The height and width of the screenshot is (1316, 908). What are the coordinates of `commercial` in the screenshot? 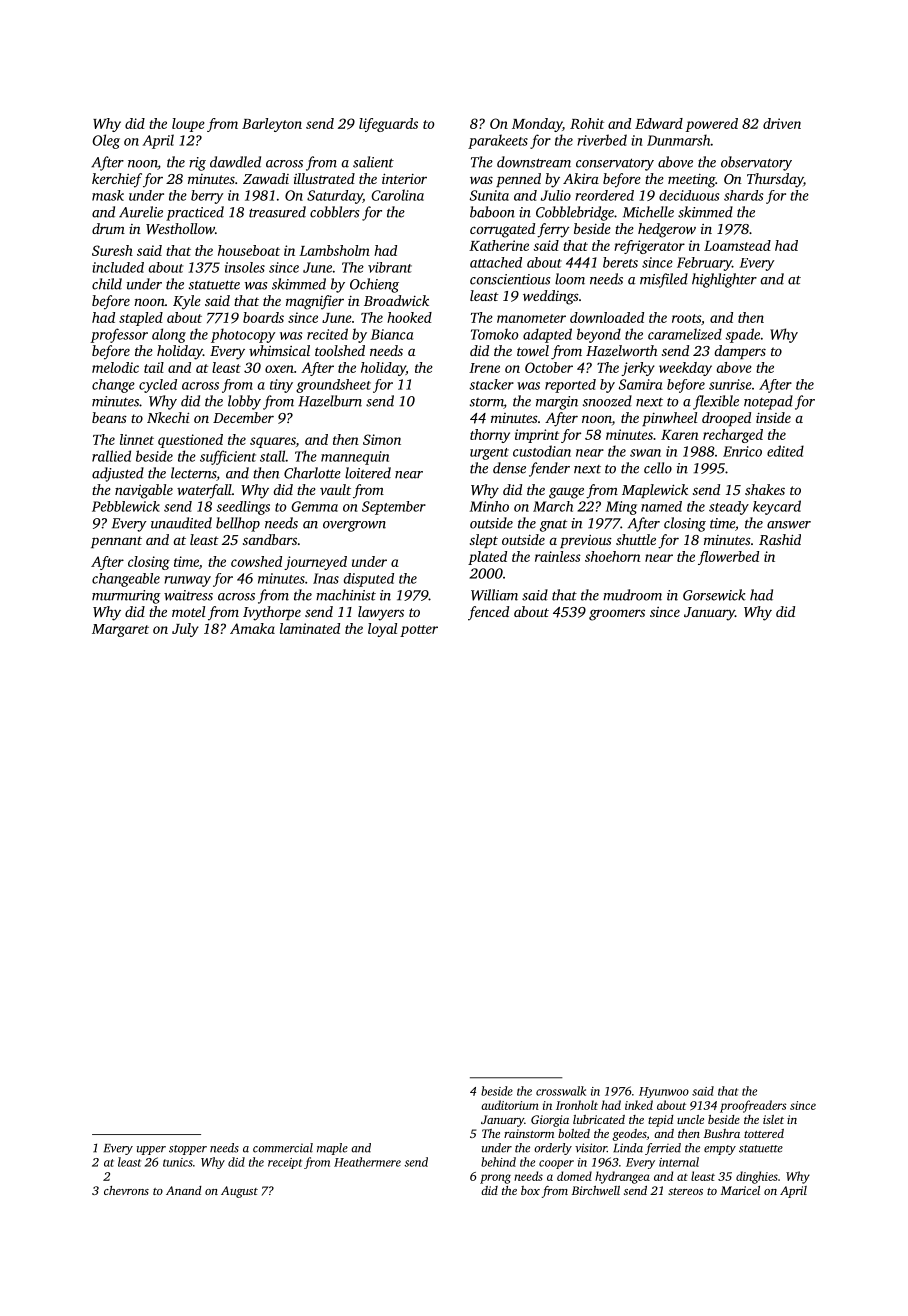 It's located at (283, 1148).
